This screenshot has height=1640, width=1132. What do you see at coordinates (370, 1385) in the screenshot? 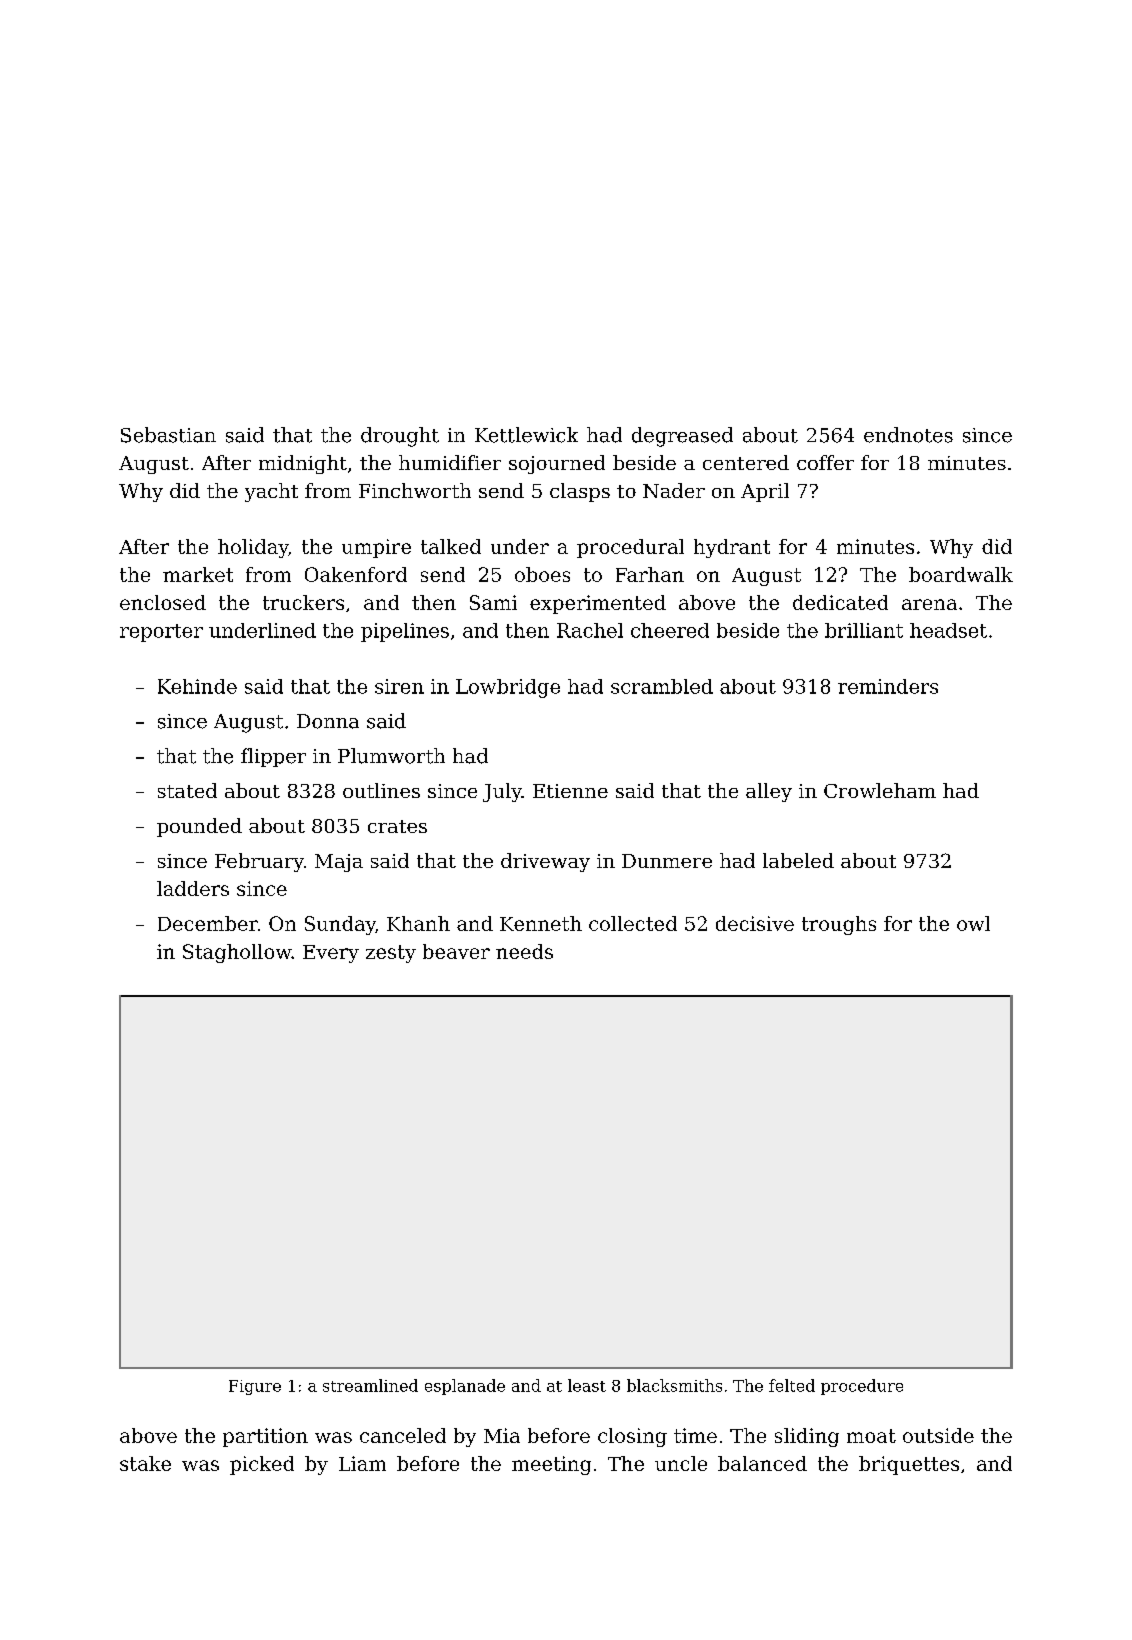
I see `streamlined` at bounding box center [370, 1385].
